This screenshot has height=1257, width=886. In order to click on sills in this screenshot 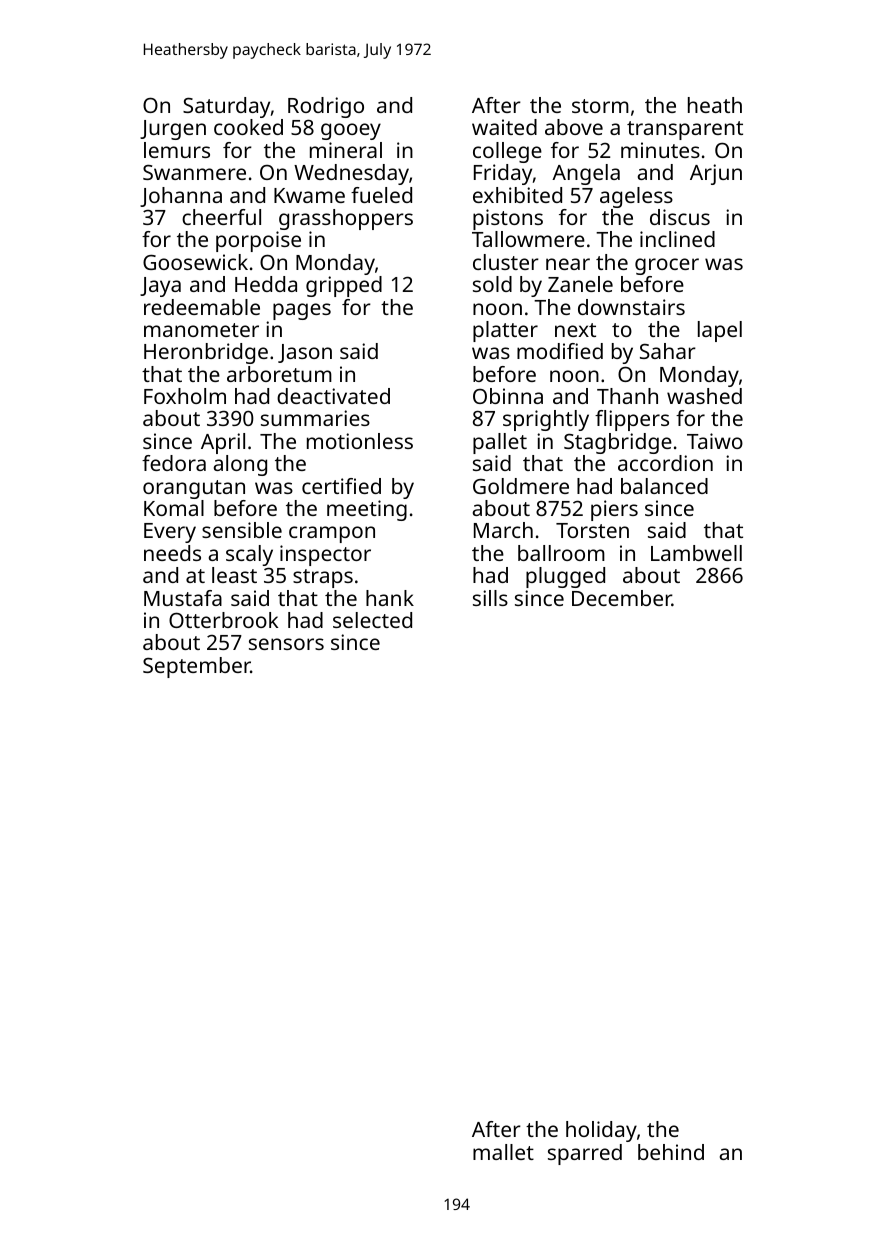, I will do `click(490, 598)`.
